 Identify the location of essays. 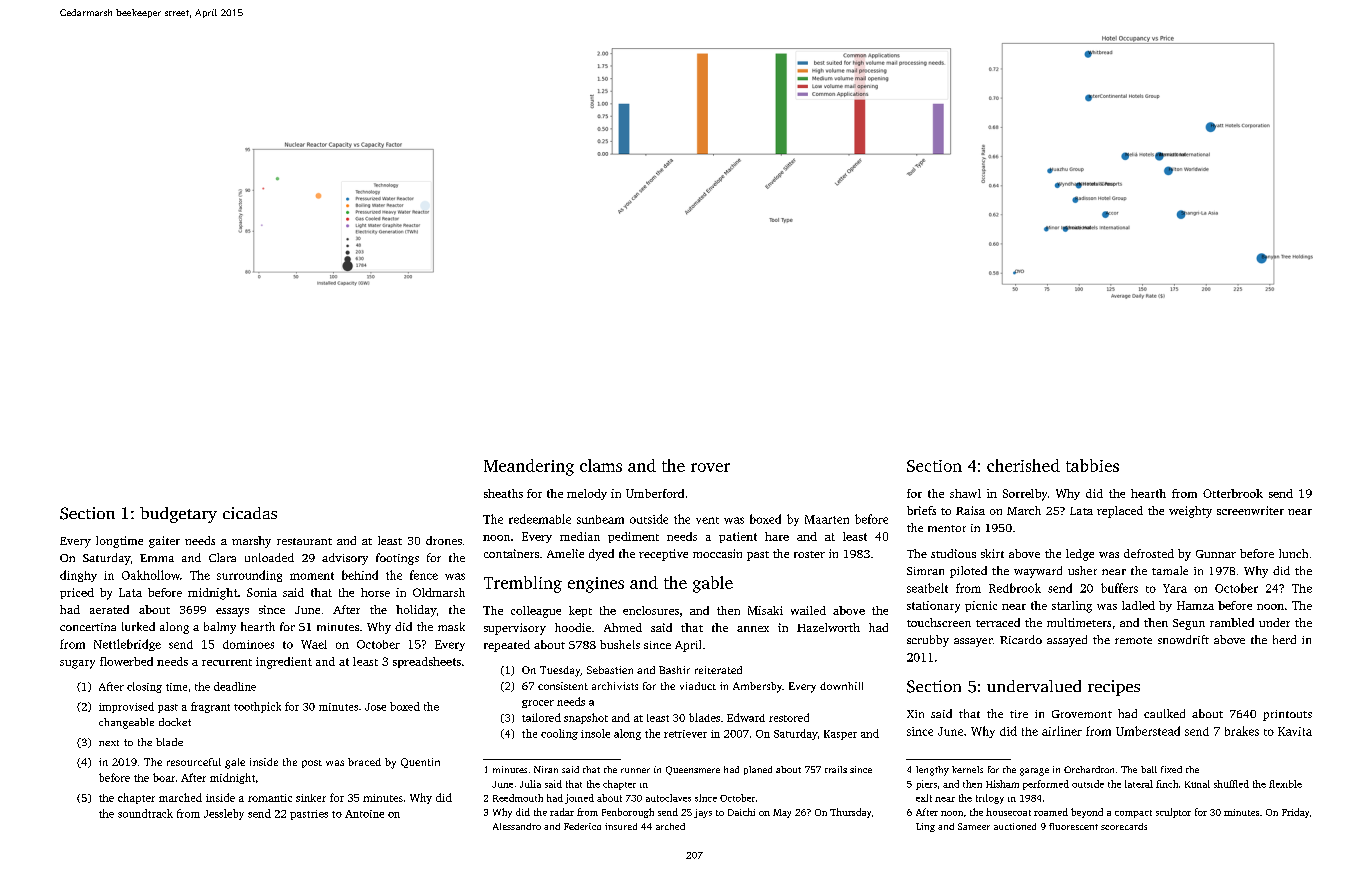
(232, 612).
